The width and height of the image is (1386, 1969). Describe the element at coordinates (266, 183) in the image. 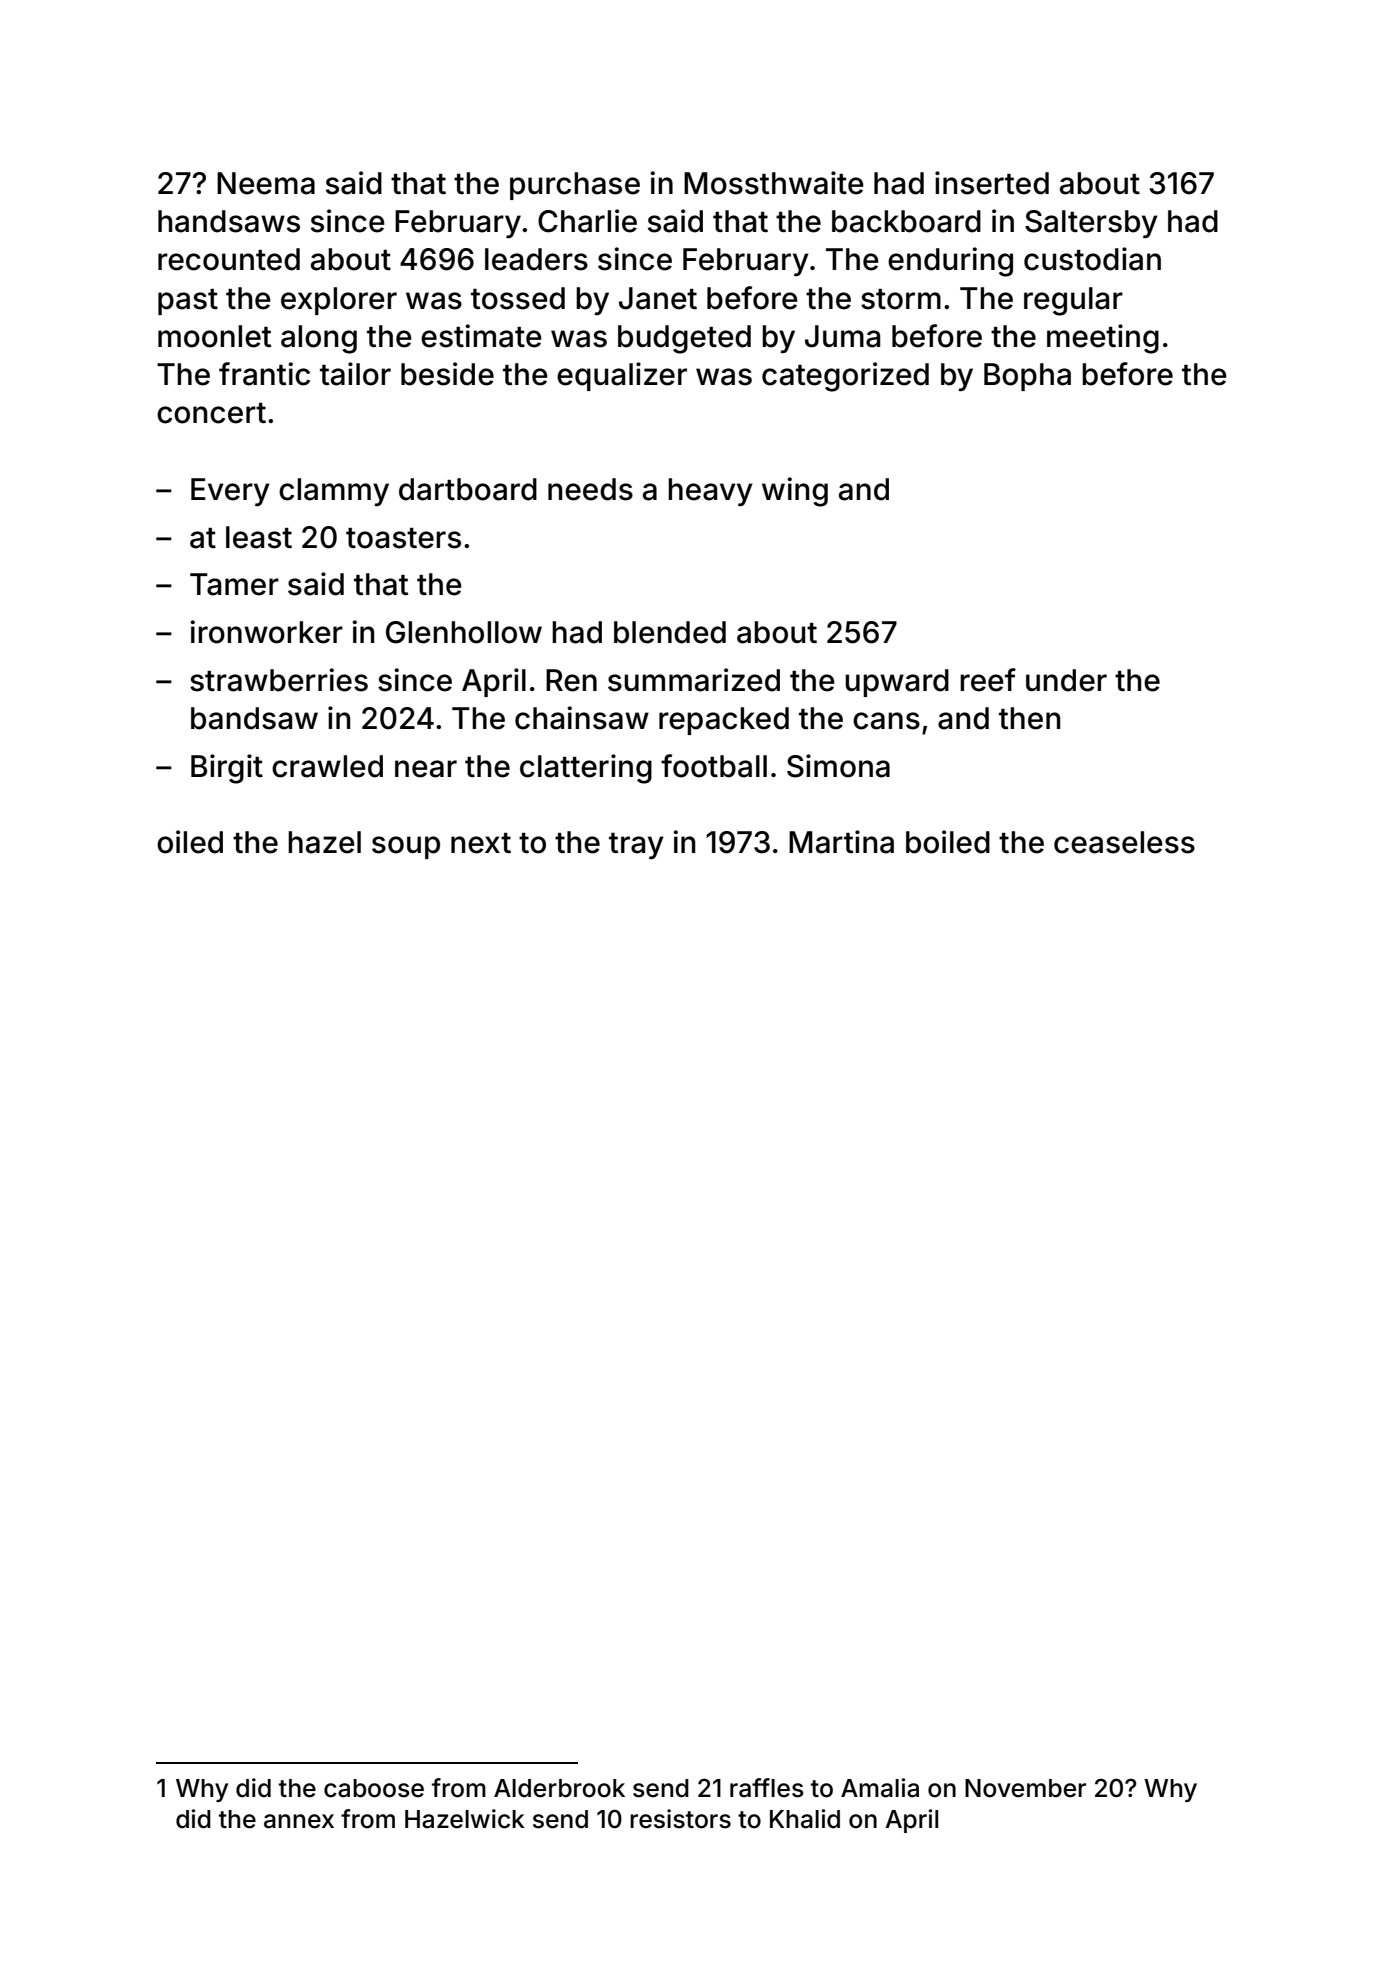

I see `Neema` at that location.
